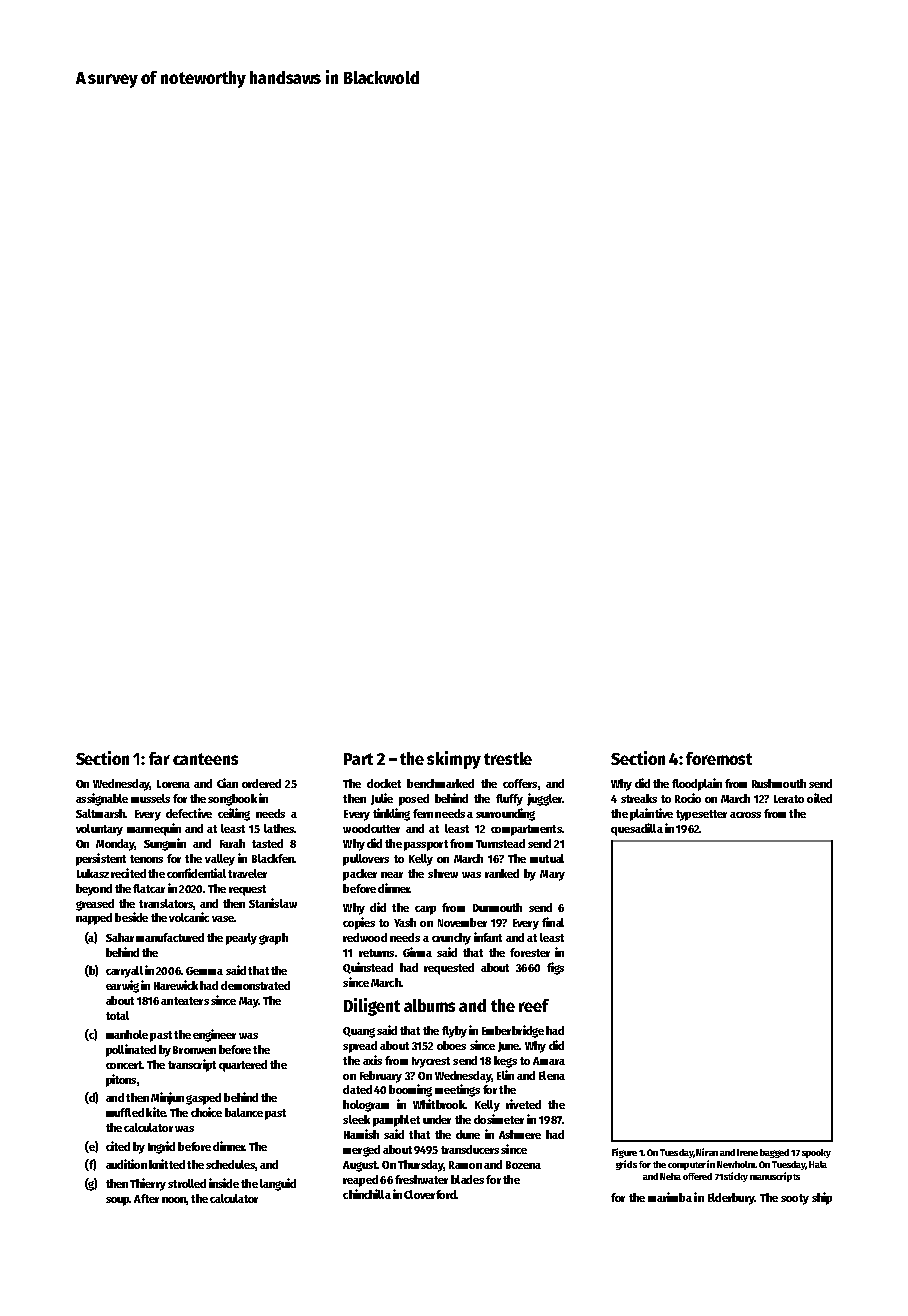 This page has height=1316, width=908. What do you see at coordinates (117, 1015) in the page?
I see `total` at bounding box center [117, 1015].
